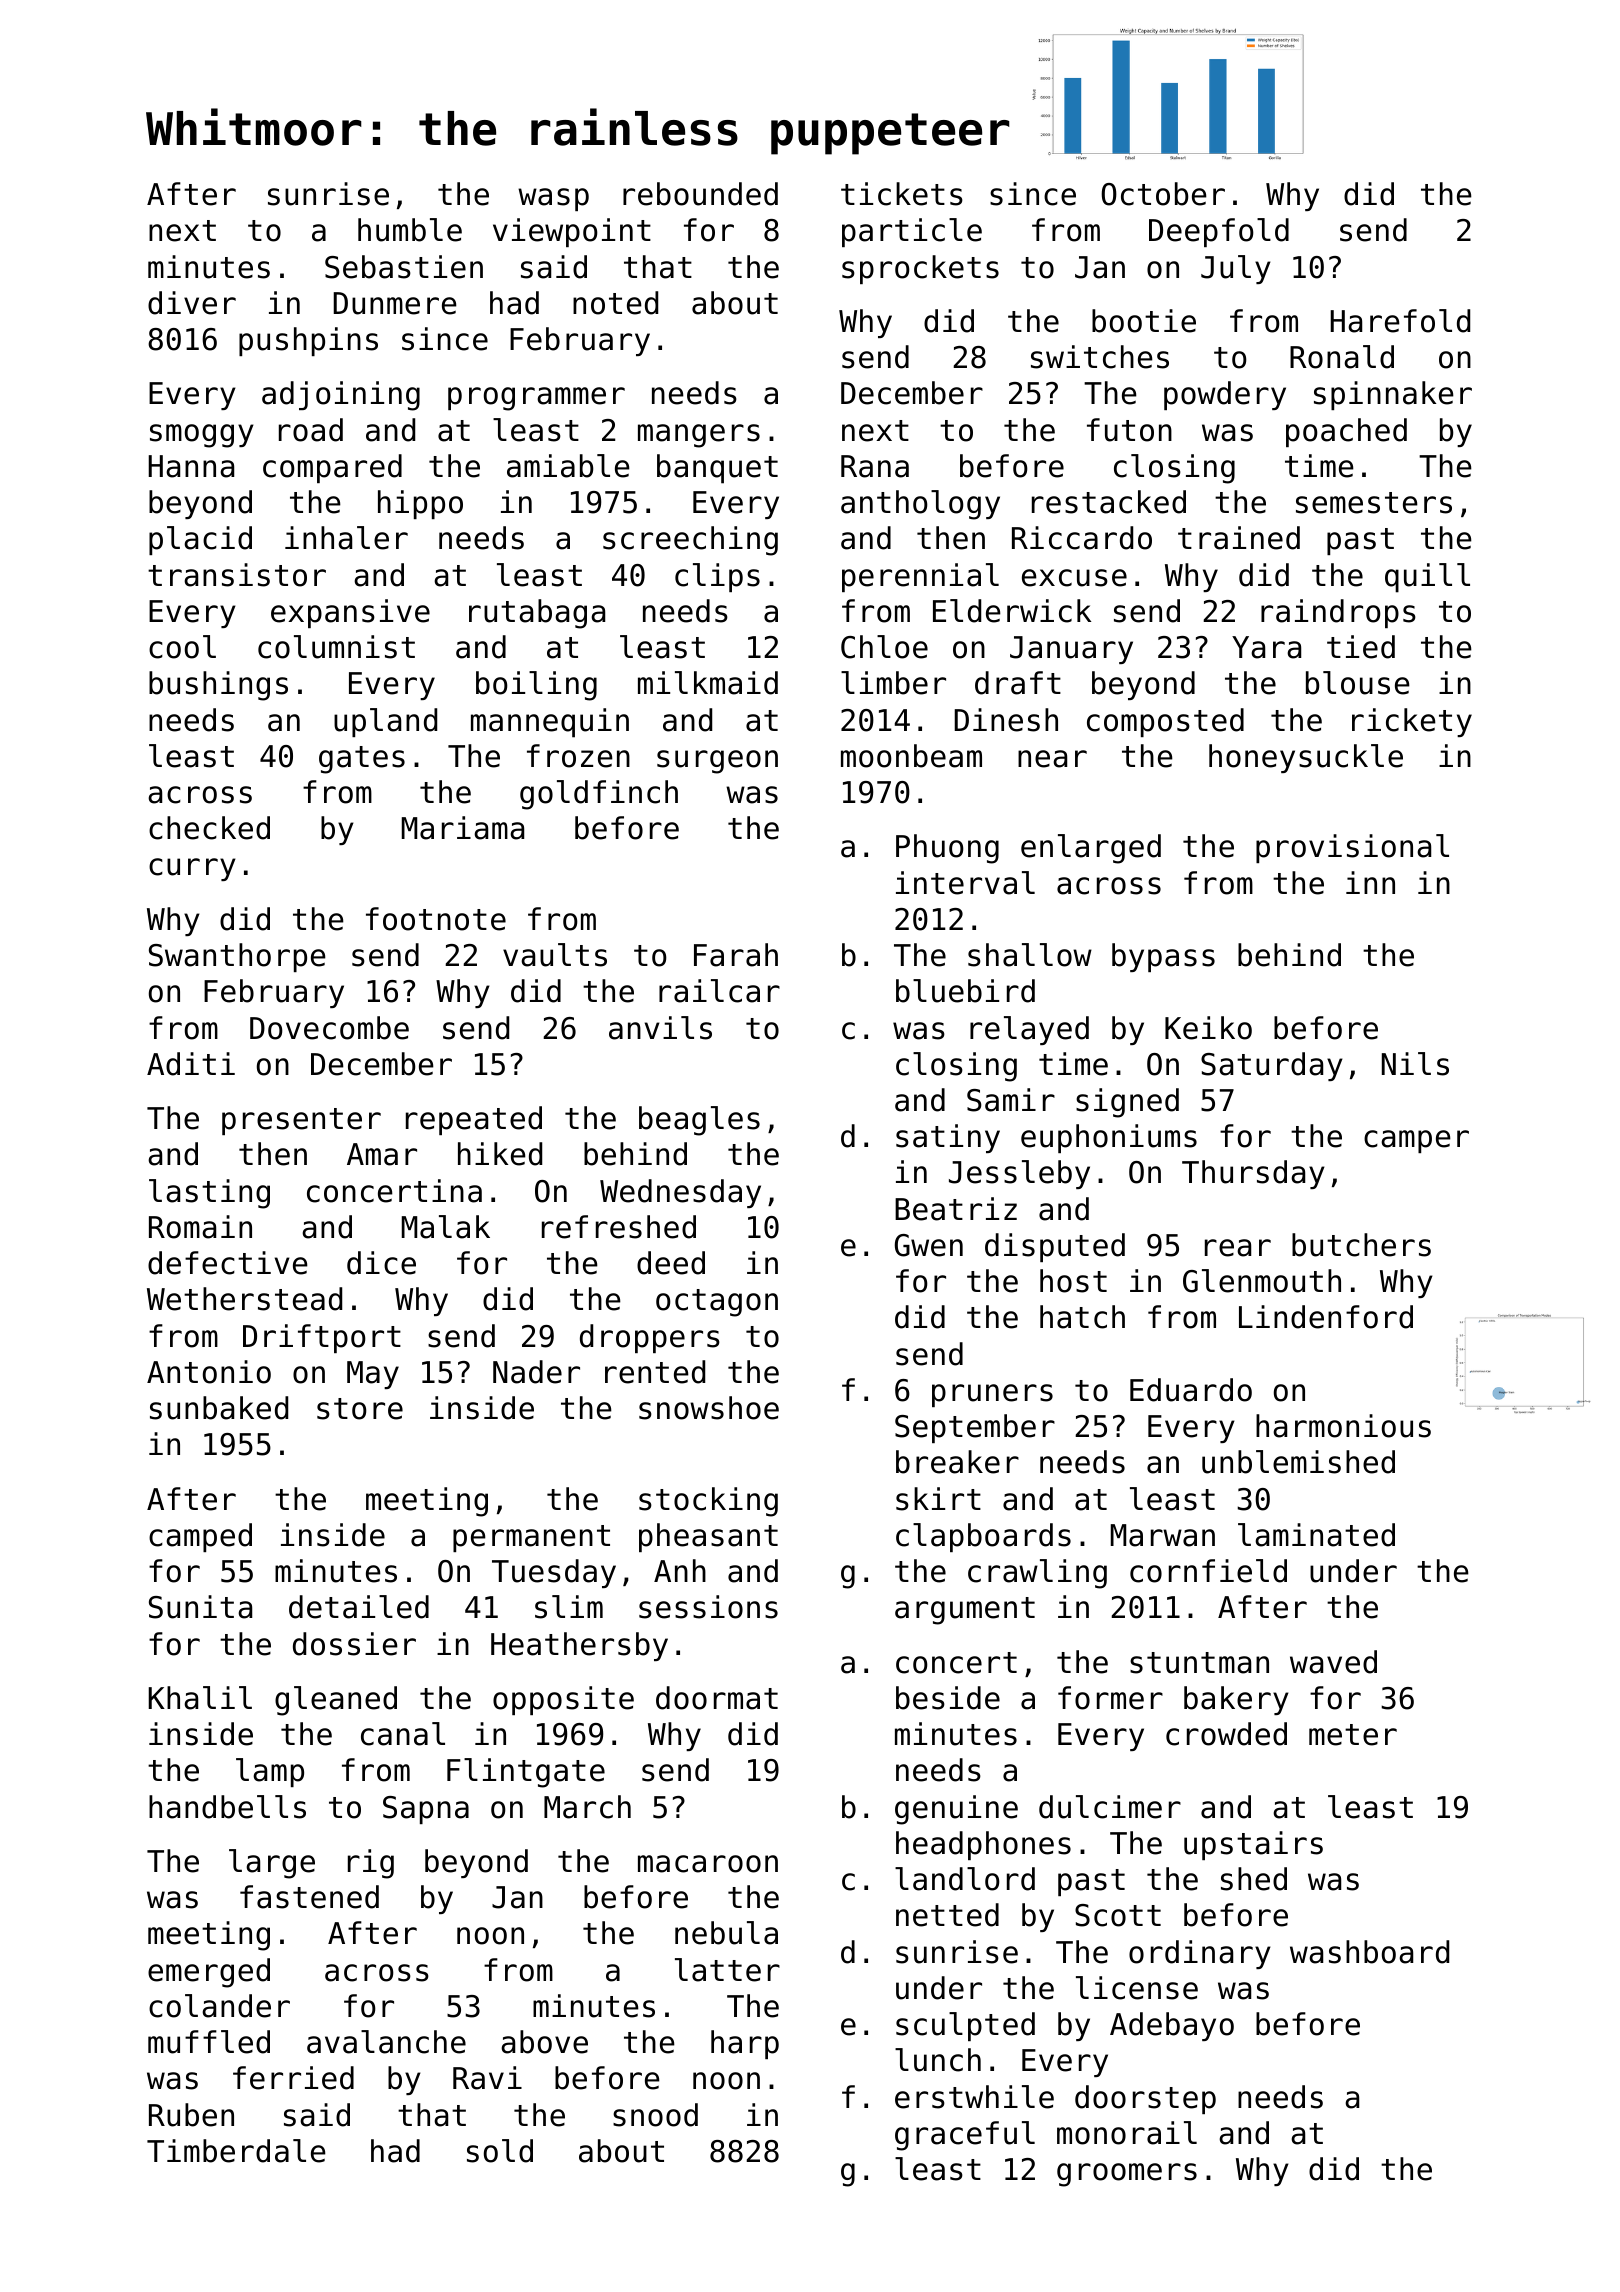 The width and height of the screenshot is (1620, 2292). Describe the element at coordinates (500, 2151) in the screenshot. I see `sold` at that location.
